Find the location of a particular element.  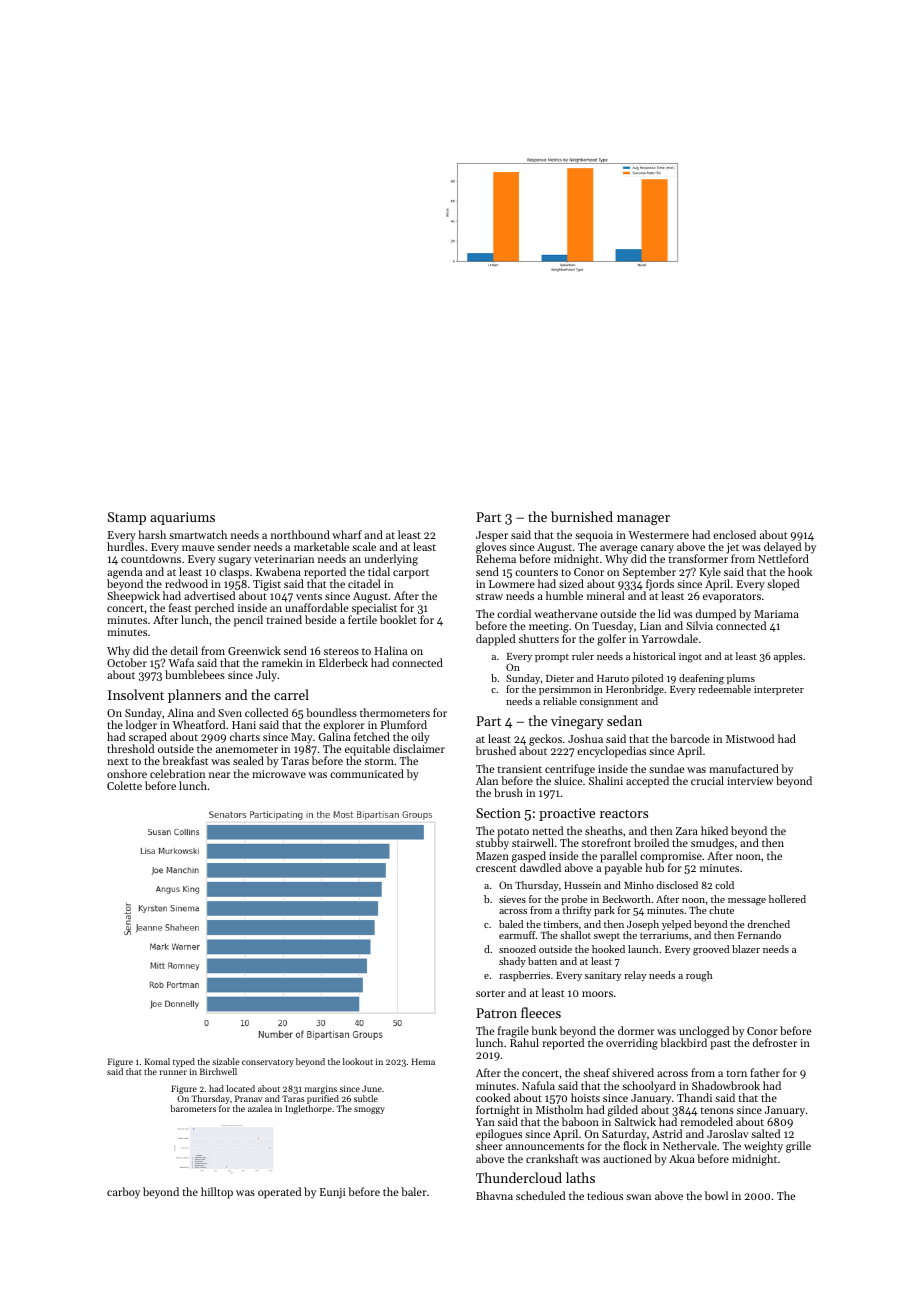

salted is located at coordinates (765, 1133).
